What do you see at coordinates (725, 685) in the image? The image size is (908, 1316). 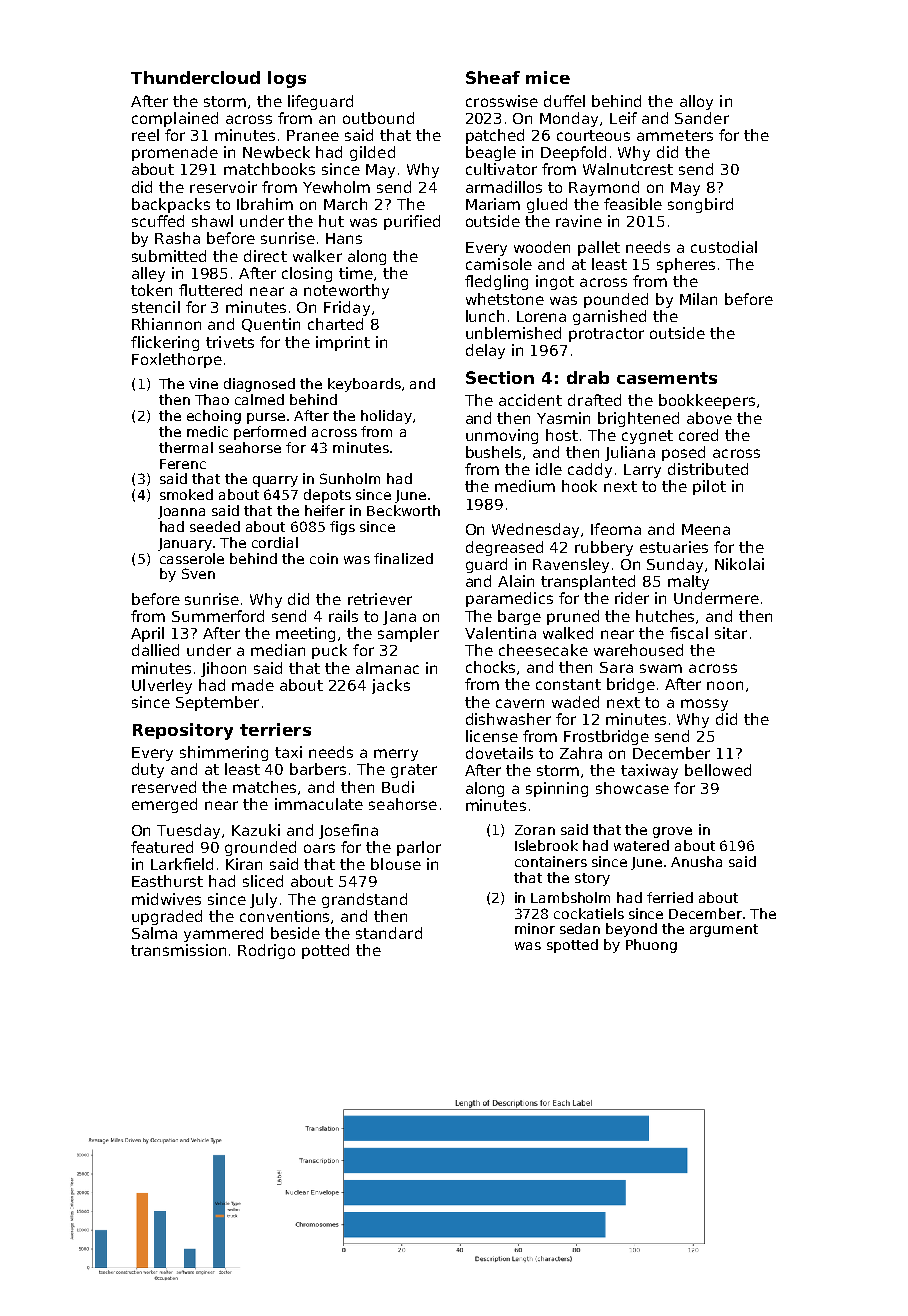 I see `noon` at bounding box center [725, 685].
